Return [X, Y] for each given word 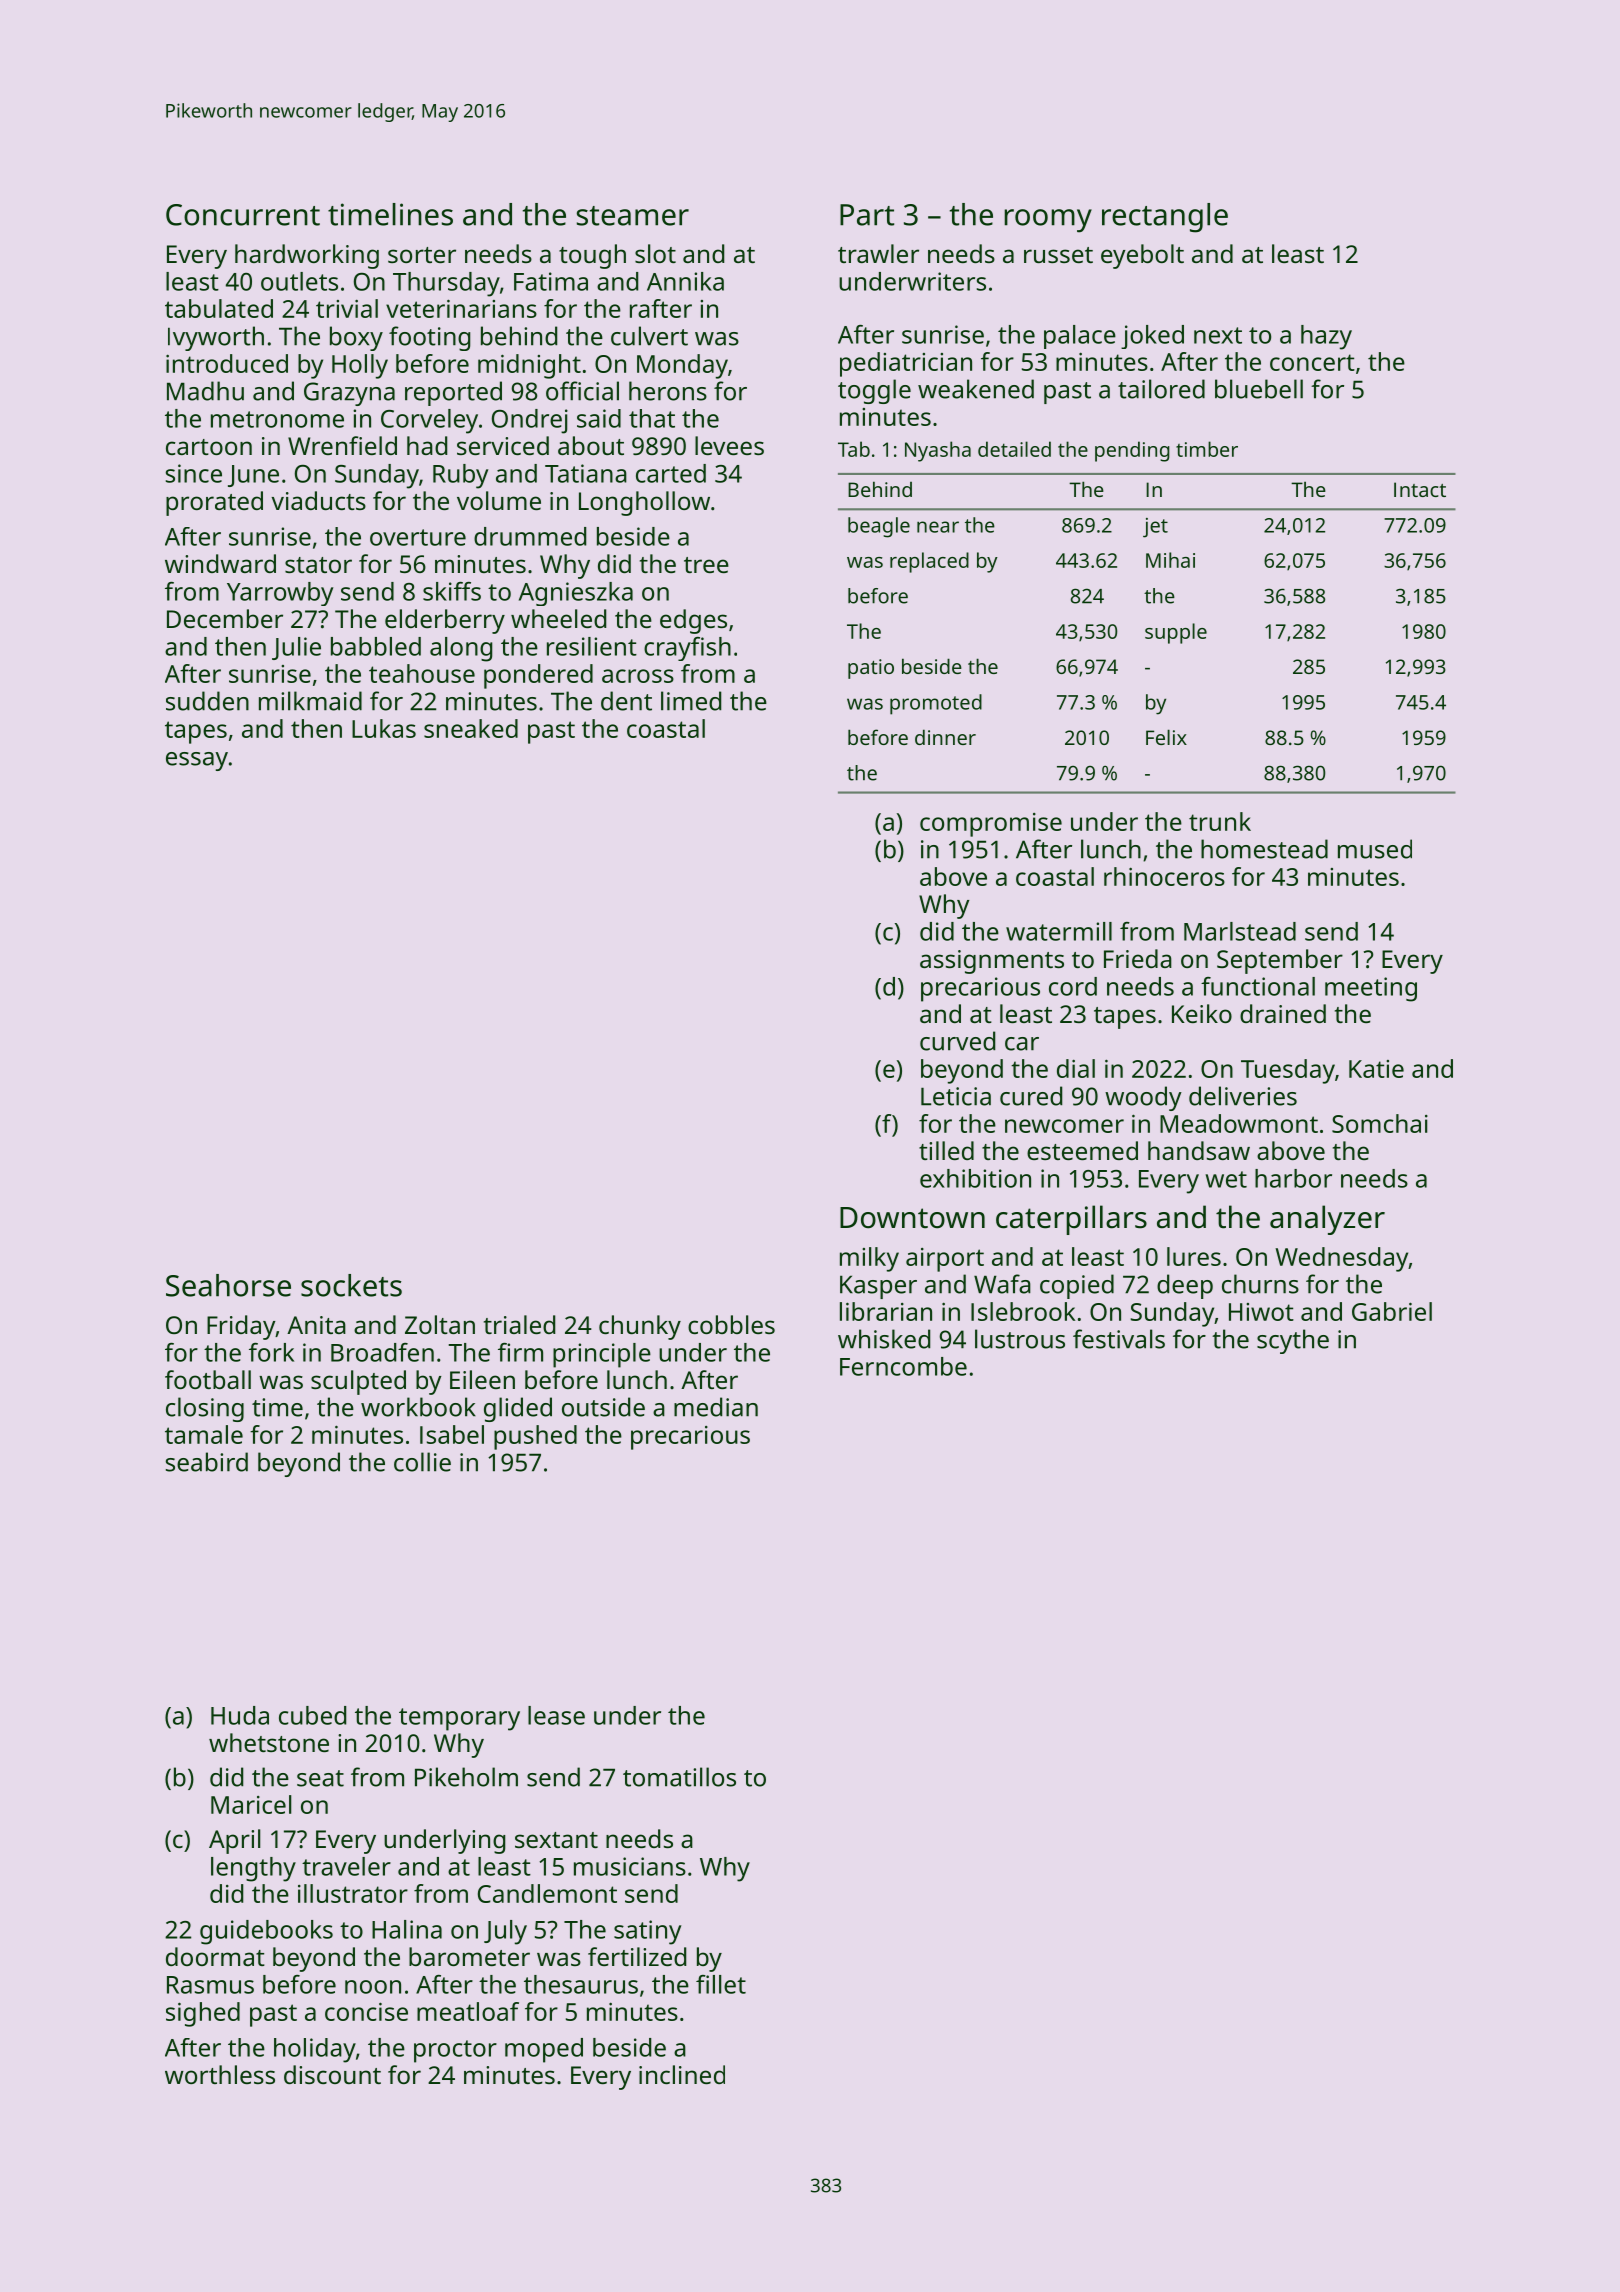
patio [871, 669]
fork [271, 1352]
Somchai [1380, 1123]
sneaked [471, 728]
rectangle [1165, 218]
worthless [220, 2074]
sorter [422, 255]
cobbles [731, 1324]
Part [867, 215]
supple [1176, 633]
